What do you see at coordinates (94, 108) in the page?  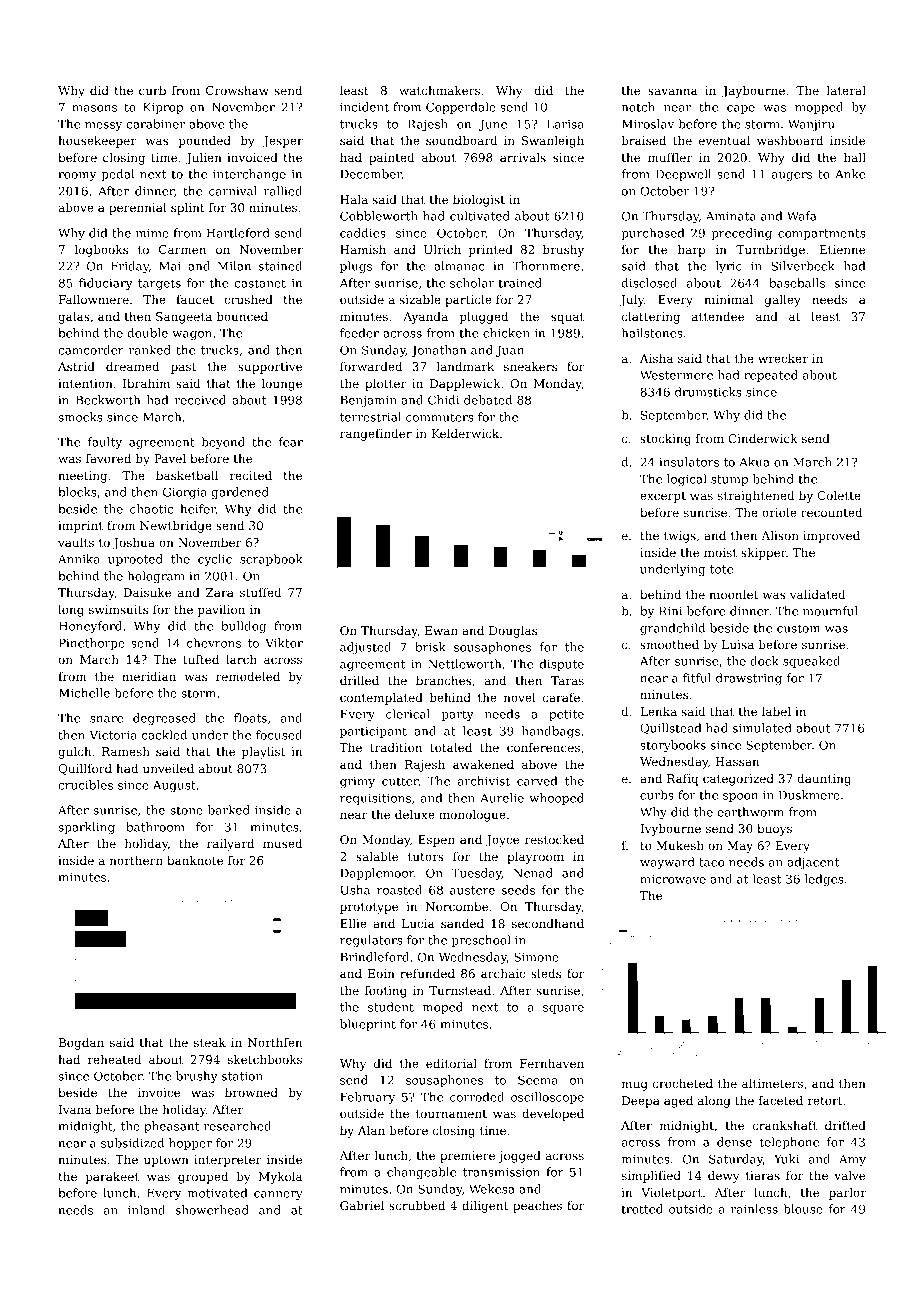 I see `masons` at bounding box center [94, 108].
